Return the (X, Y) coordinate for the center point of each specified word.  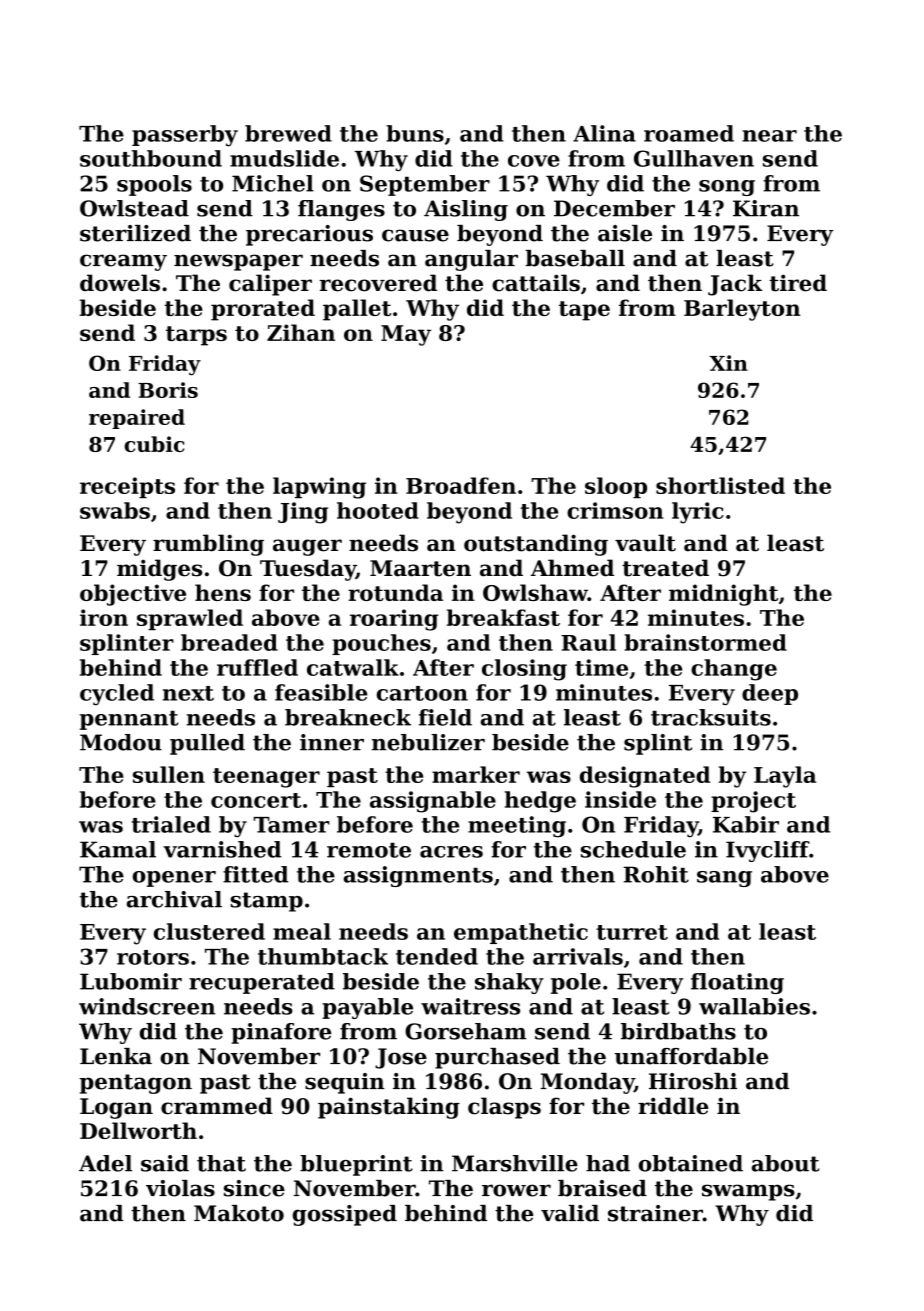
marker (476, 774)
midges (159, 570)
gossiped (345, 1215)
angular (471, 260)
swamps (748, 1192)
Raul (588, 642)
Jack (735, 285)
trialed (171, 824)
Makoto (239, 1213)
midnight (723, 595)
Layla (785, 777)
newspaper (238, 262)
